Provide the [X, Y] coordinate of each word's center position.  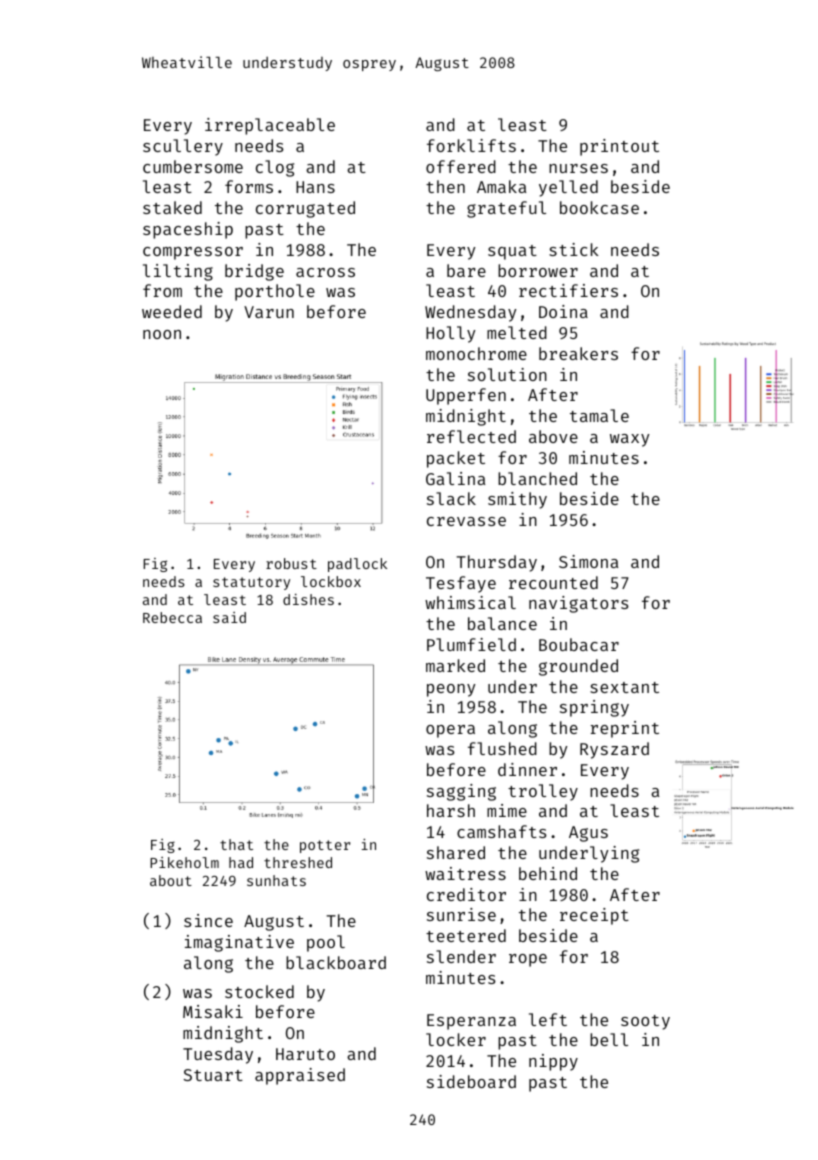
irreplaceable [270, 126]
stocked [259, 991]
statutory [251, 583]
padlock [357, 565]
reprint [625, 729]
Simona [588, 561]
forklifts [471, 145]
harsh [451, 810]
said [229, 617]
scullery [183, 147]
